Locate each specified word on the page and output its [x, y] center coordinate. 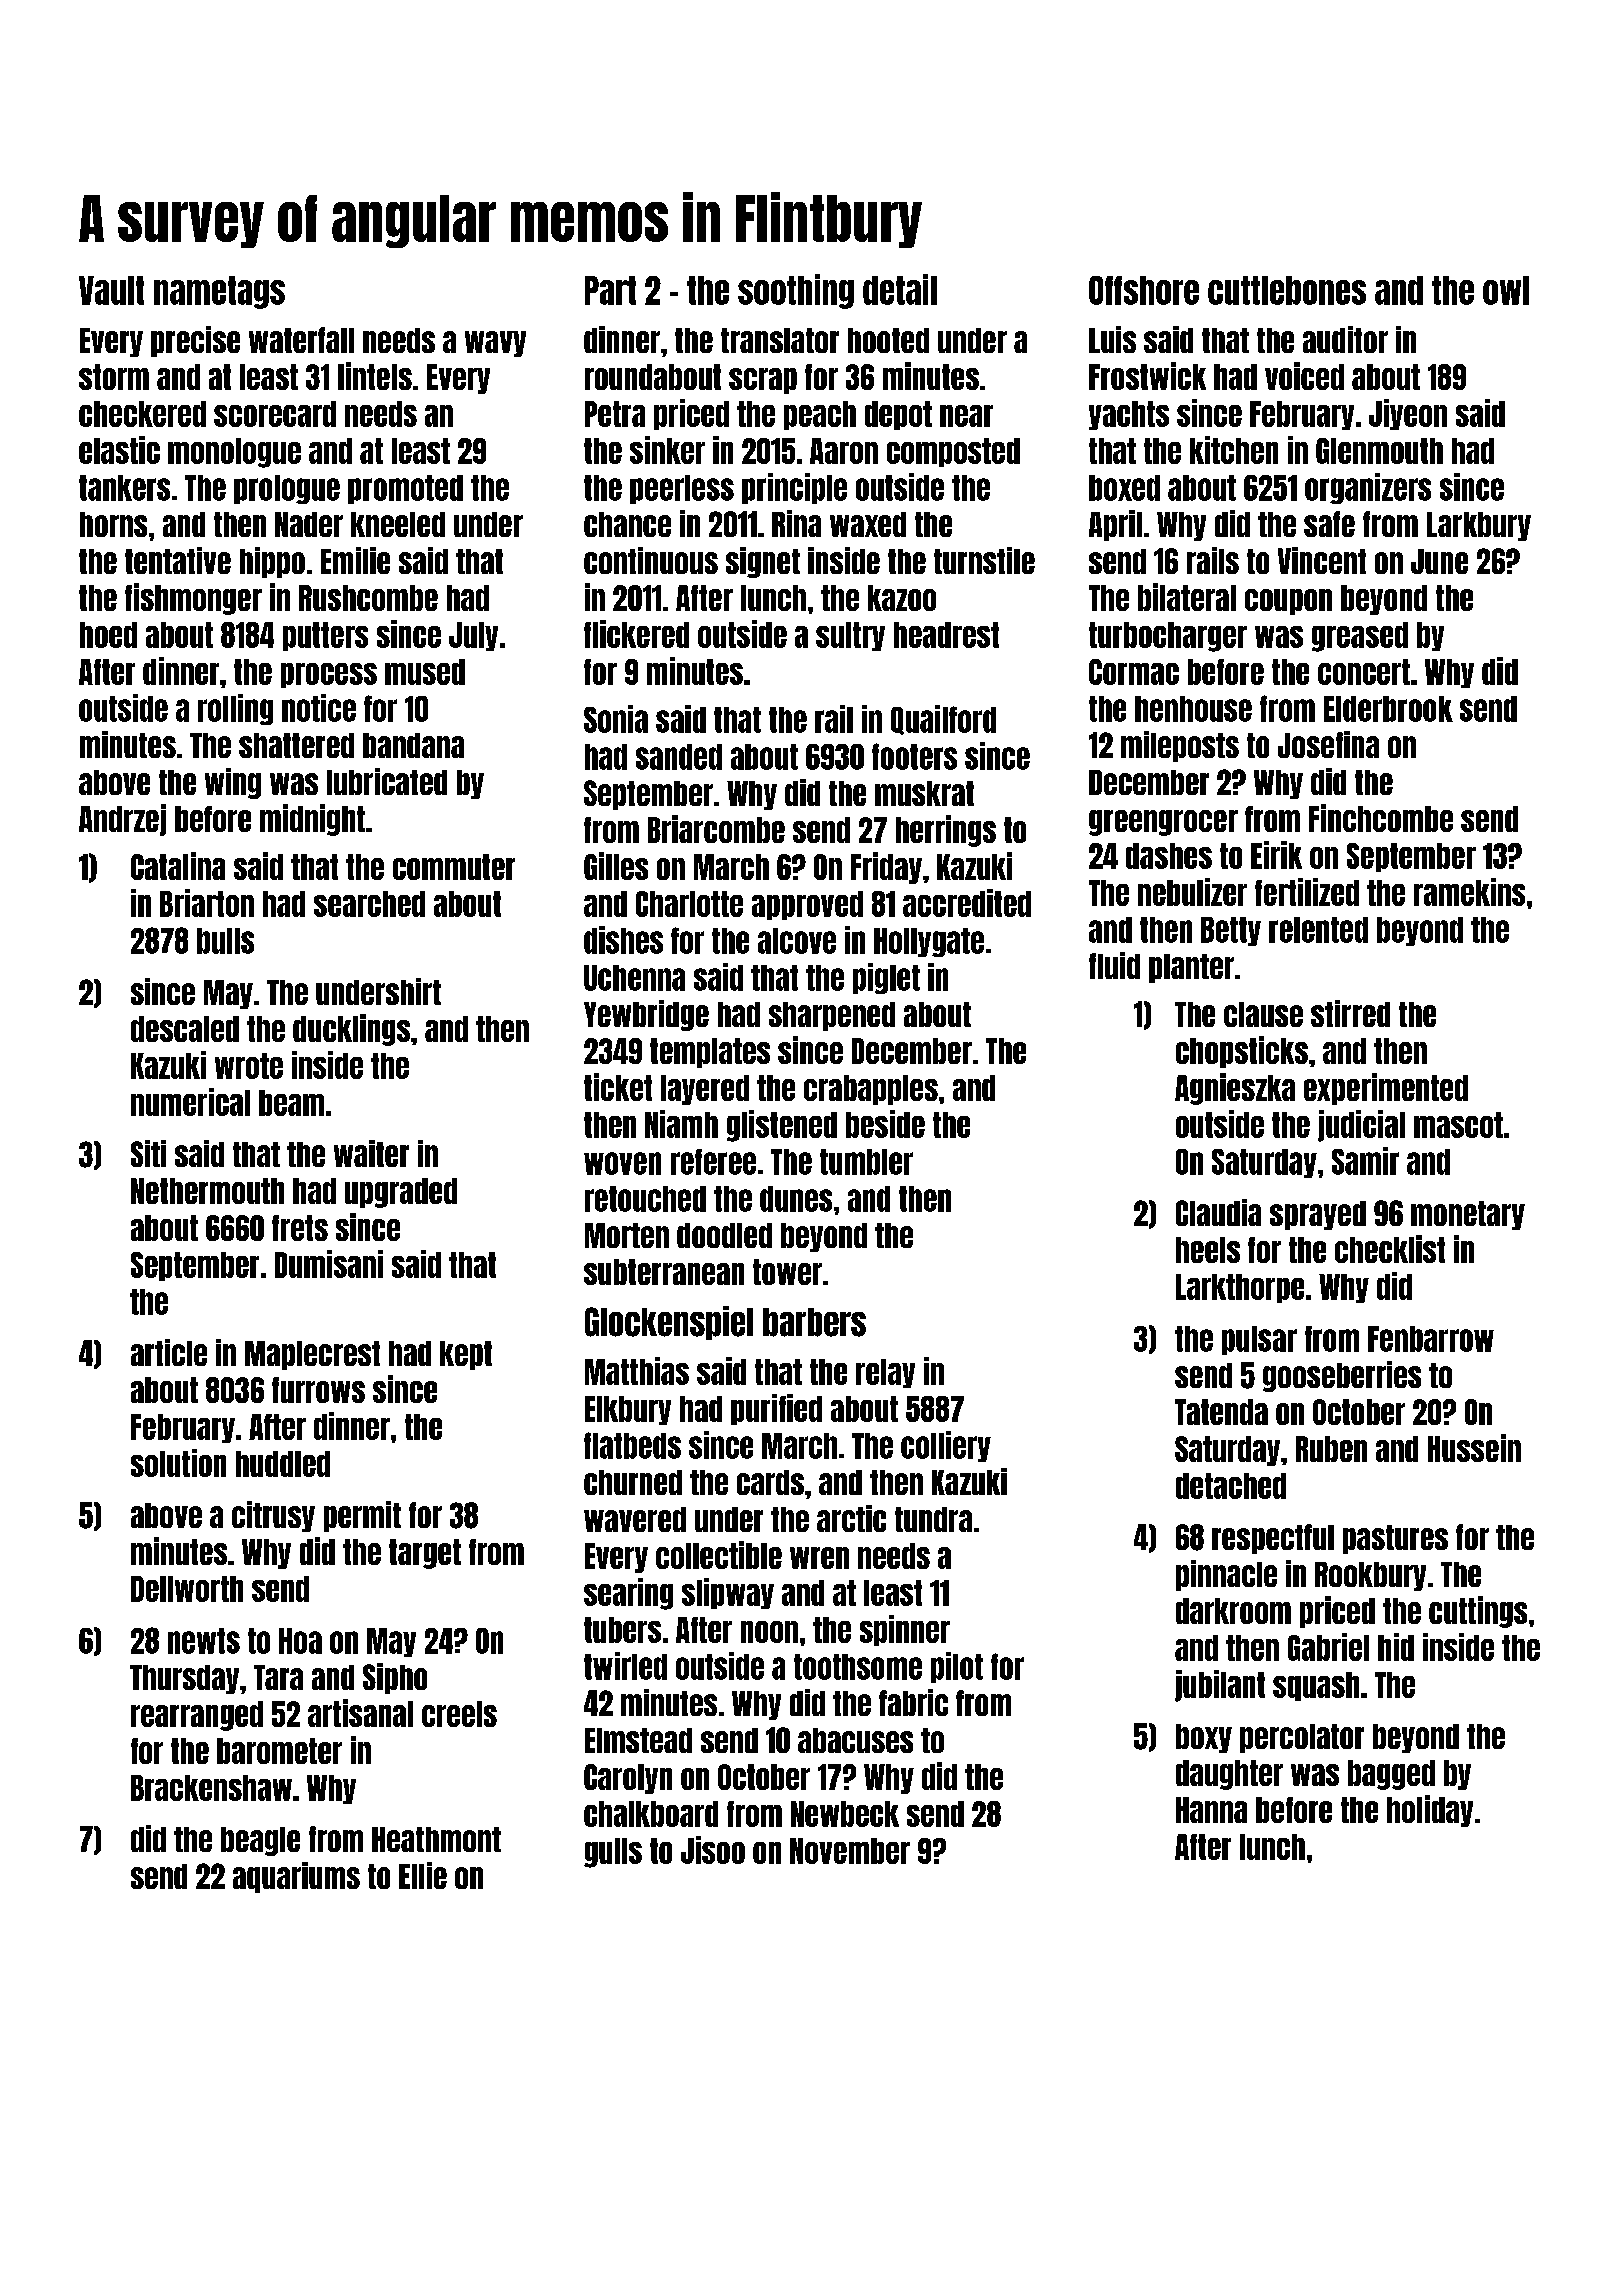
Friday [886, 868]
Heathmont [436, 1839]
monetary [1468, 1215]
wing [233, 783]
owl [1506, 290]
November [850, 1851]
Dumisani [329, 1264]
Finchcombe [1381, 818]
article [169, 1352]
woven [622, 1163]
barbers [814, 1322]
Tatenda [1221, 1412]
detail [900, 289]
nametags [219, 292]
